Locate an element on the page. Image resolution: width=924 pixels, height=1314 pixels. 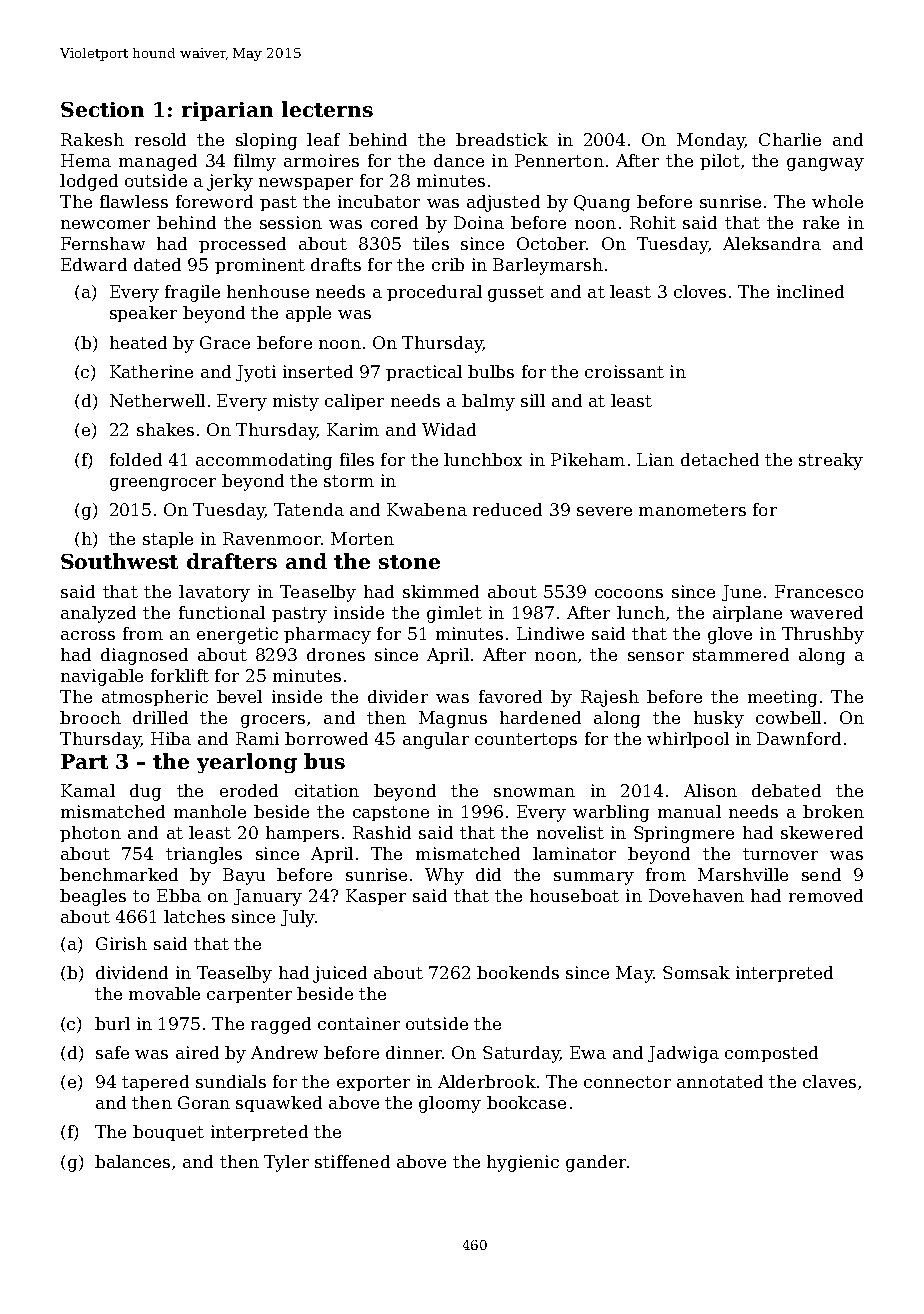
broken is located at coordinates (833, 811).
